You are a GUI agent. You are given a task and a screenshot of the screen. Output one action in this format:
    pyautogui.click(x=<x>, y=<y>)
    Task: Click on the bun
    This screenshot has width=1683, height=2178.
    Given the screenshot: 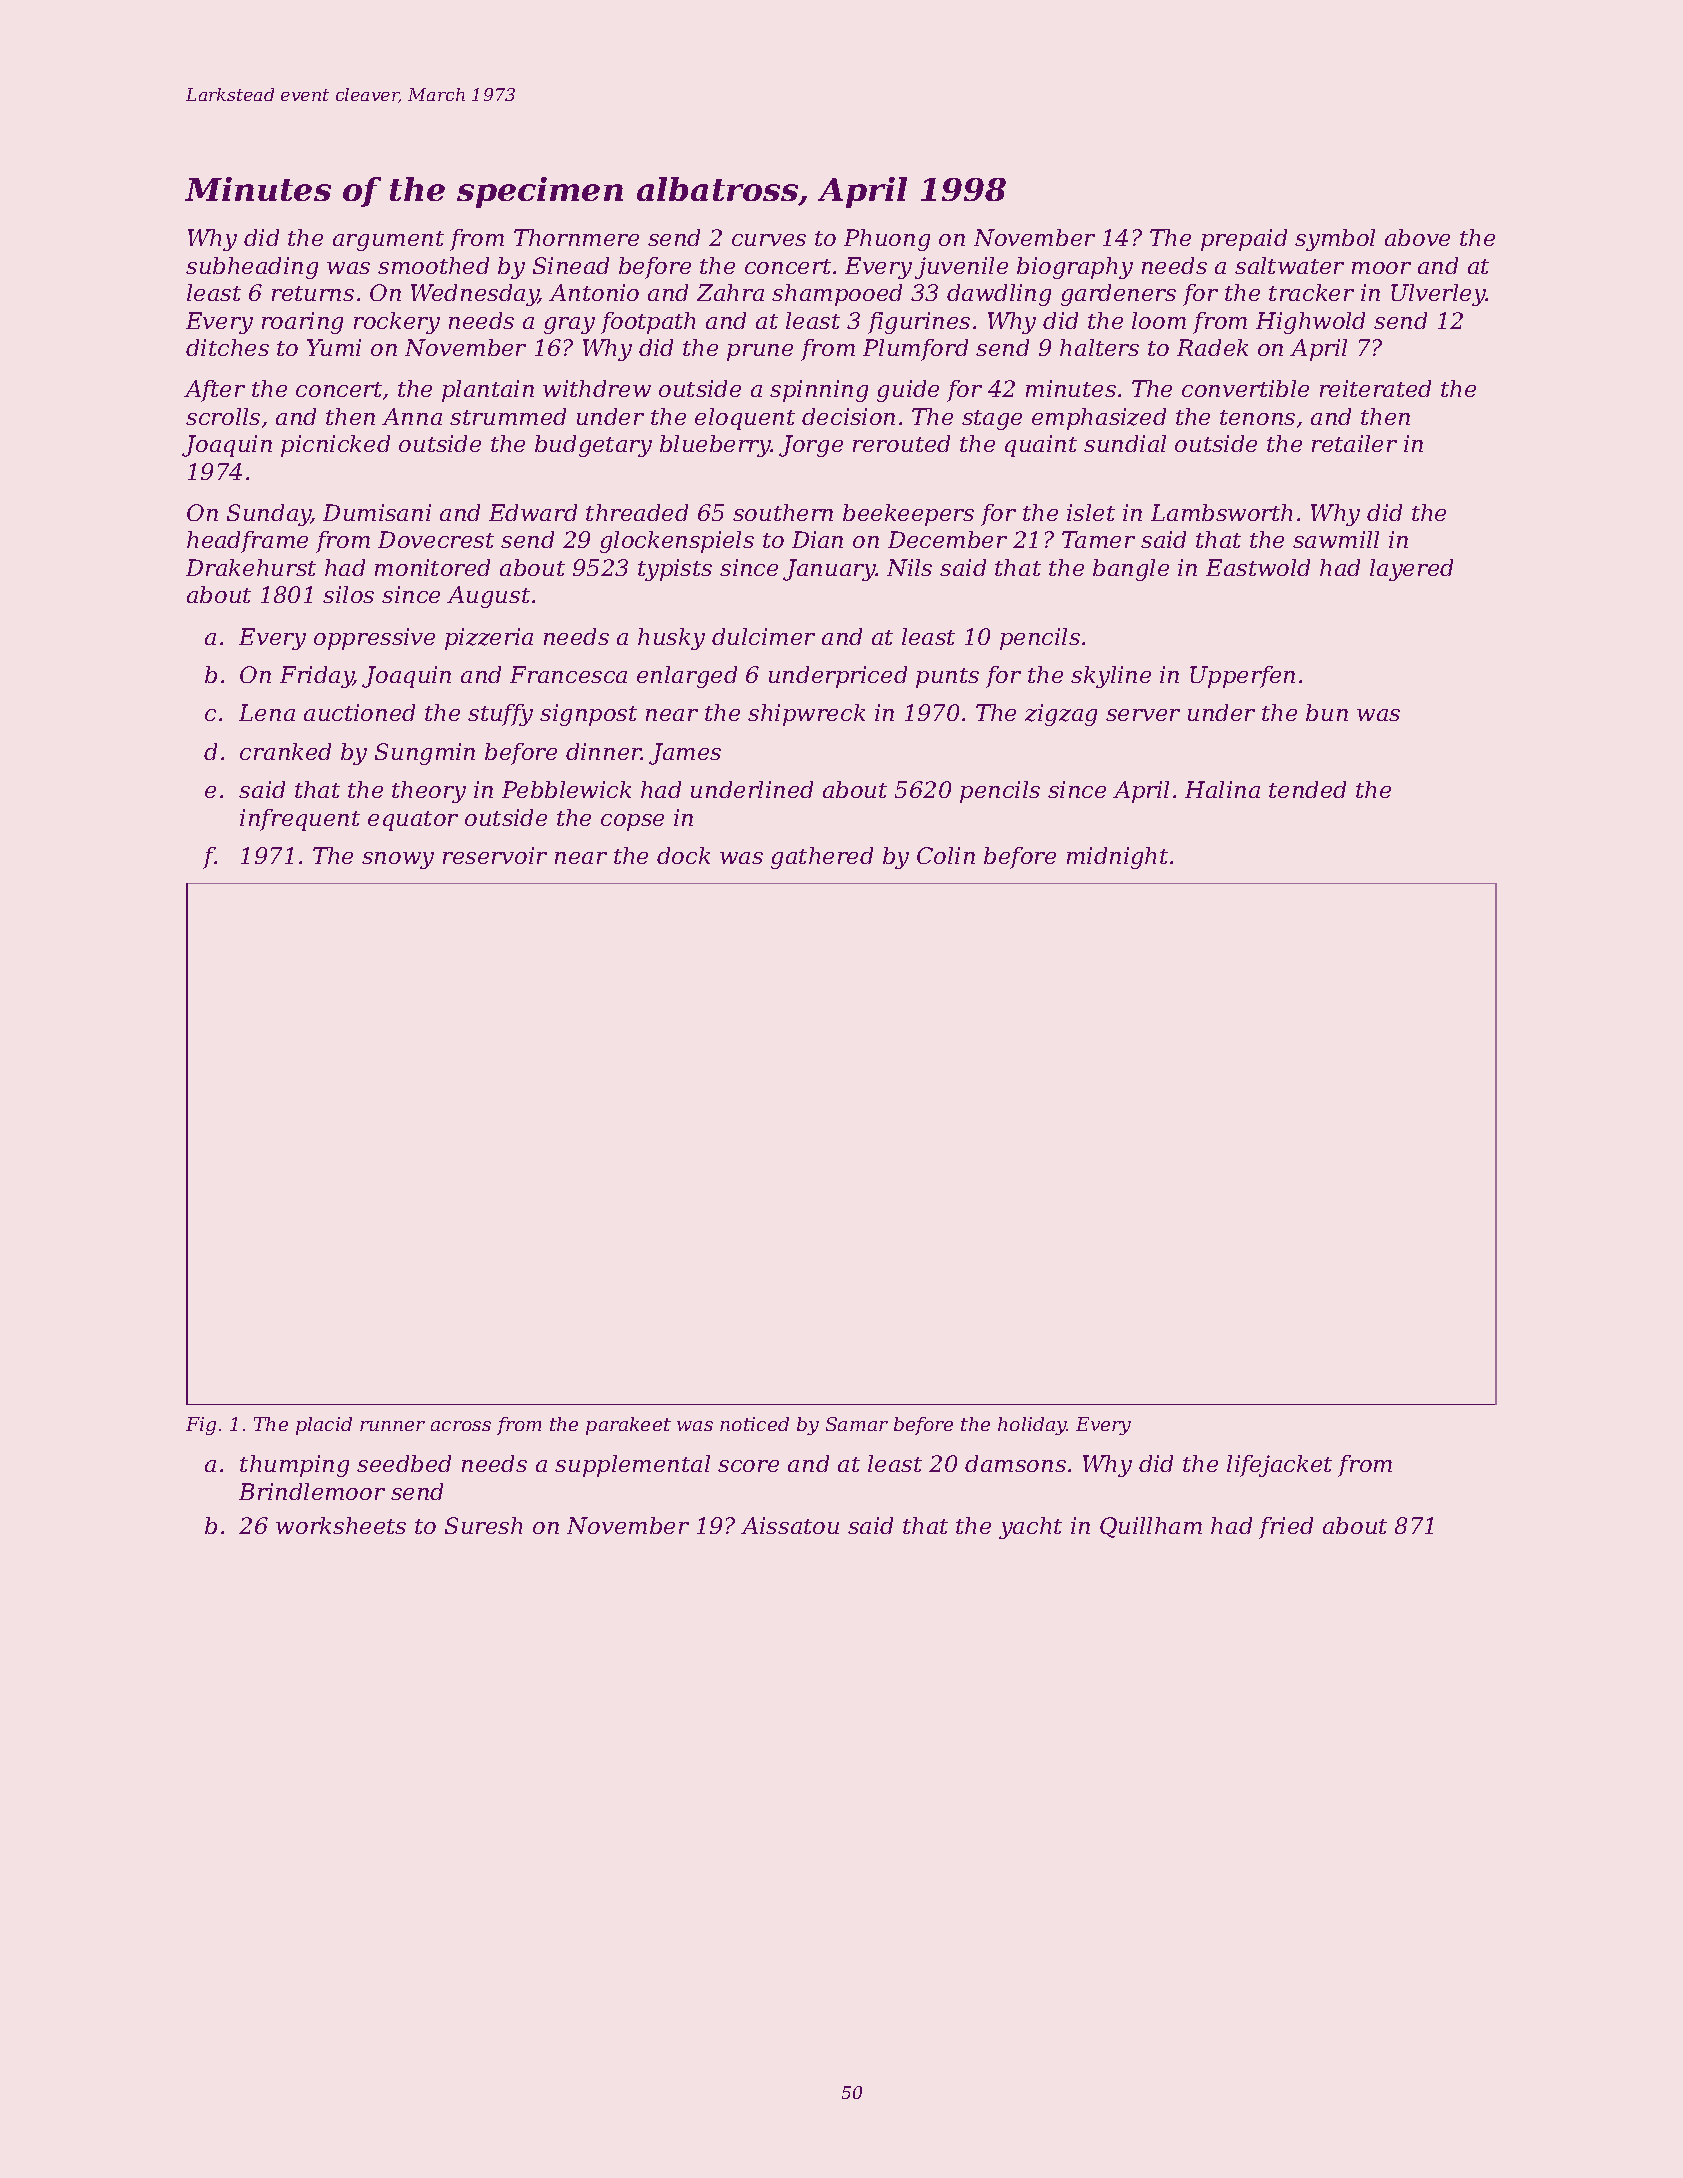 What is the action you would take?
    pyautogui.click(x=1327, y=712)
